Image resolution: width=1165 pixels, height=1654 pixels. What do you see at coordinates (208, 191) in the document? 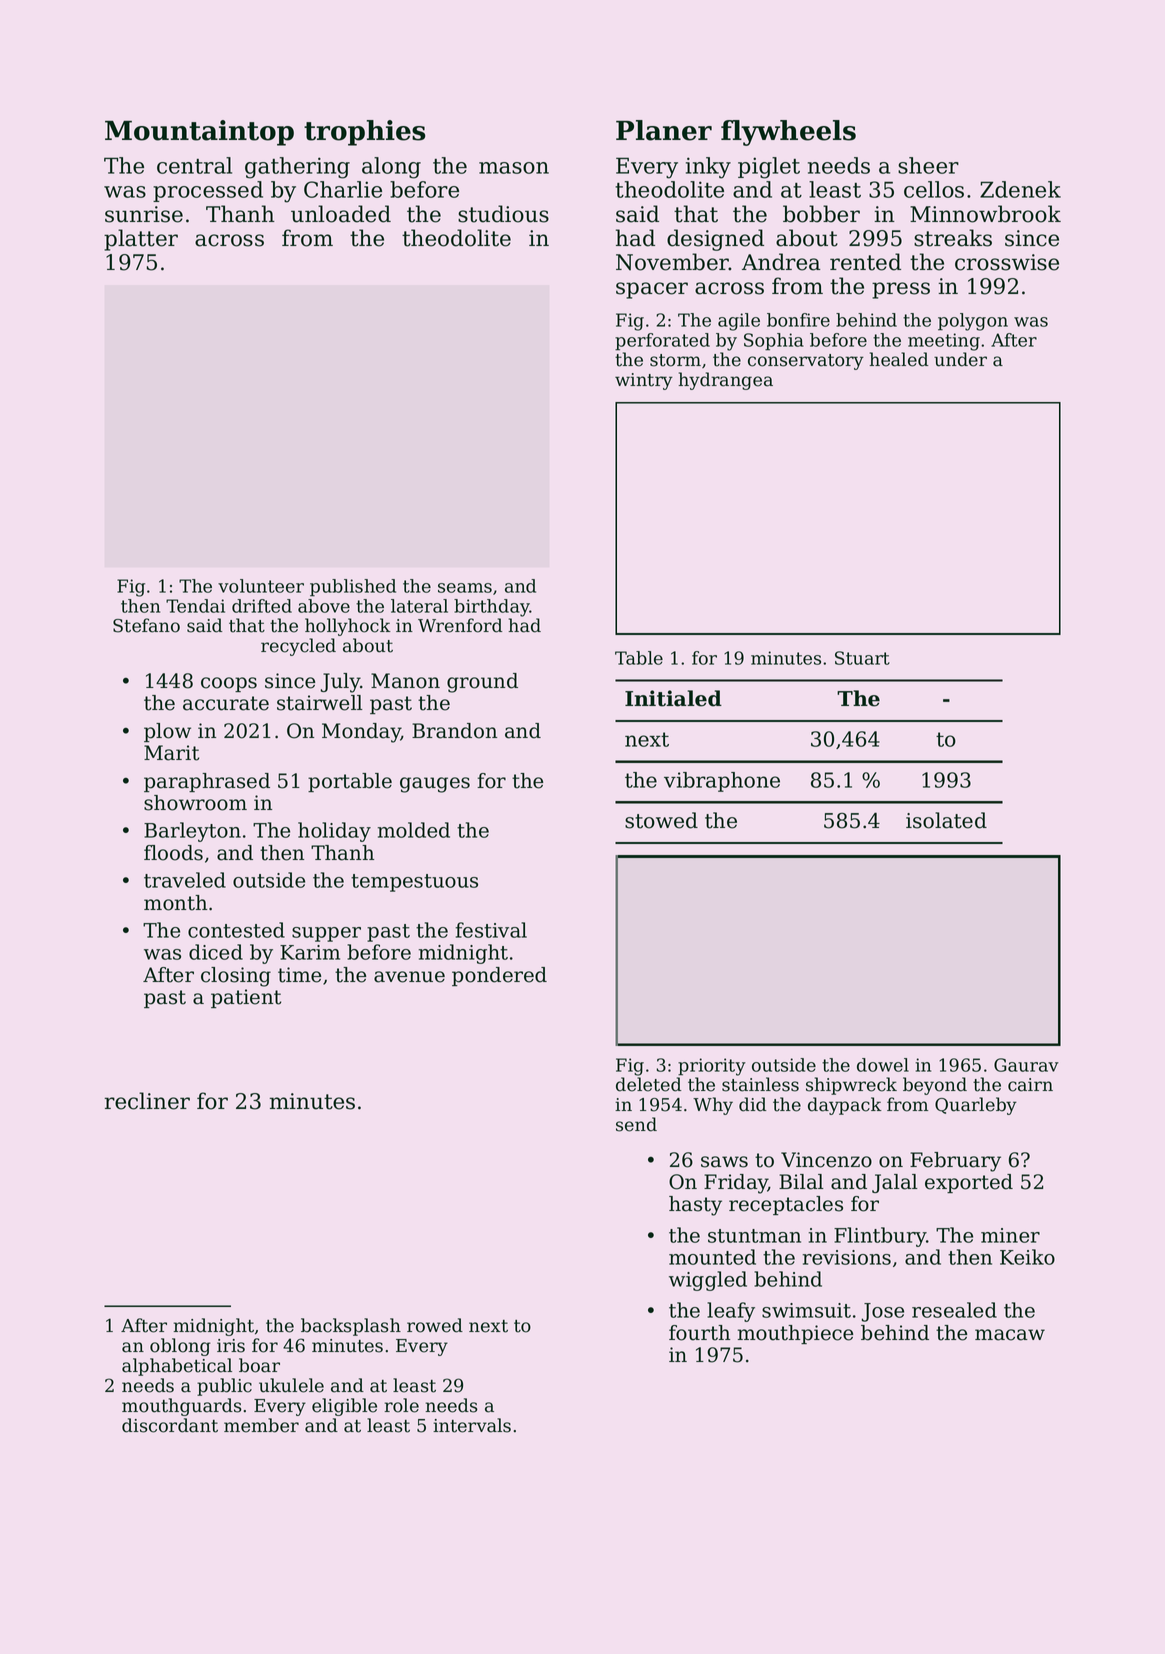
I see `processed` at bounding box center [208, 191].
